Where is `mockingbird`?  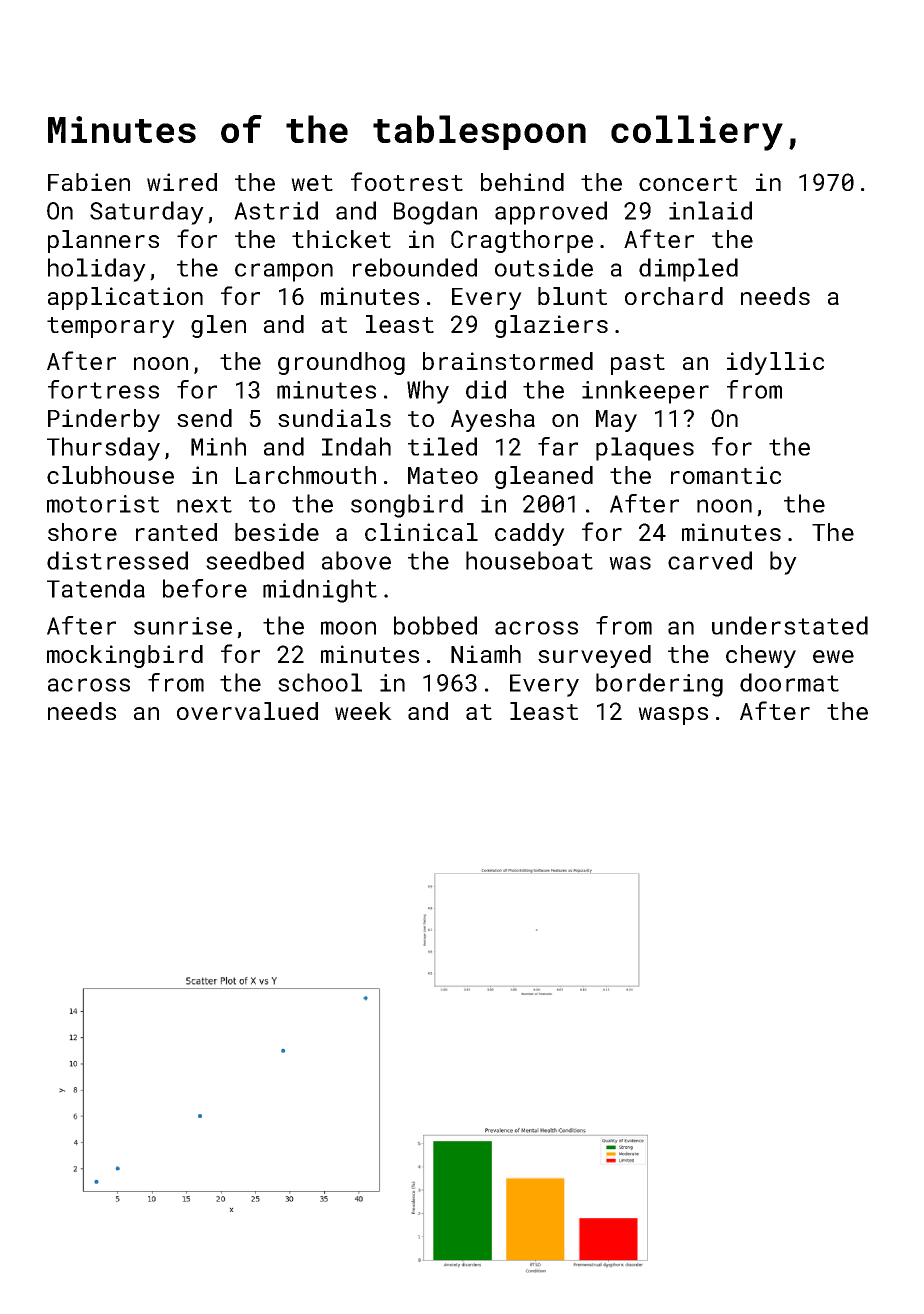
mockingbird is located at coordinates (125, 656).
